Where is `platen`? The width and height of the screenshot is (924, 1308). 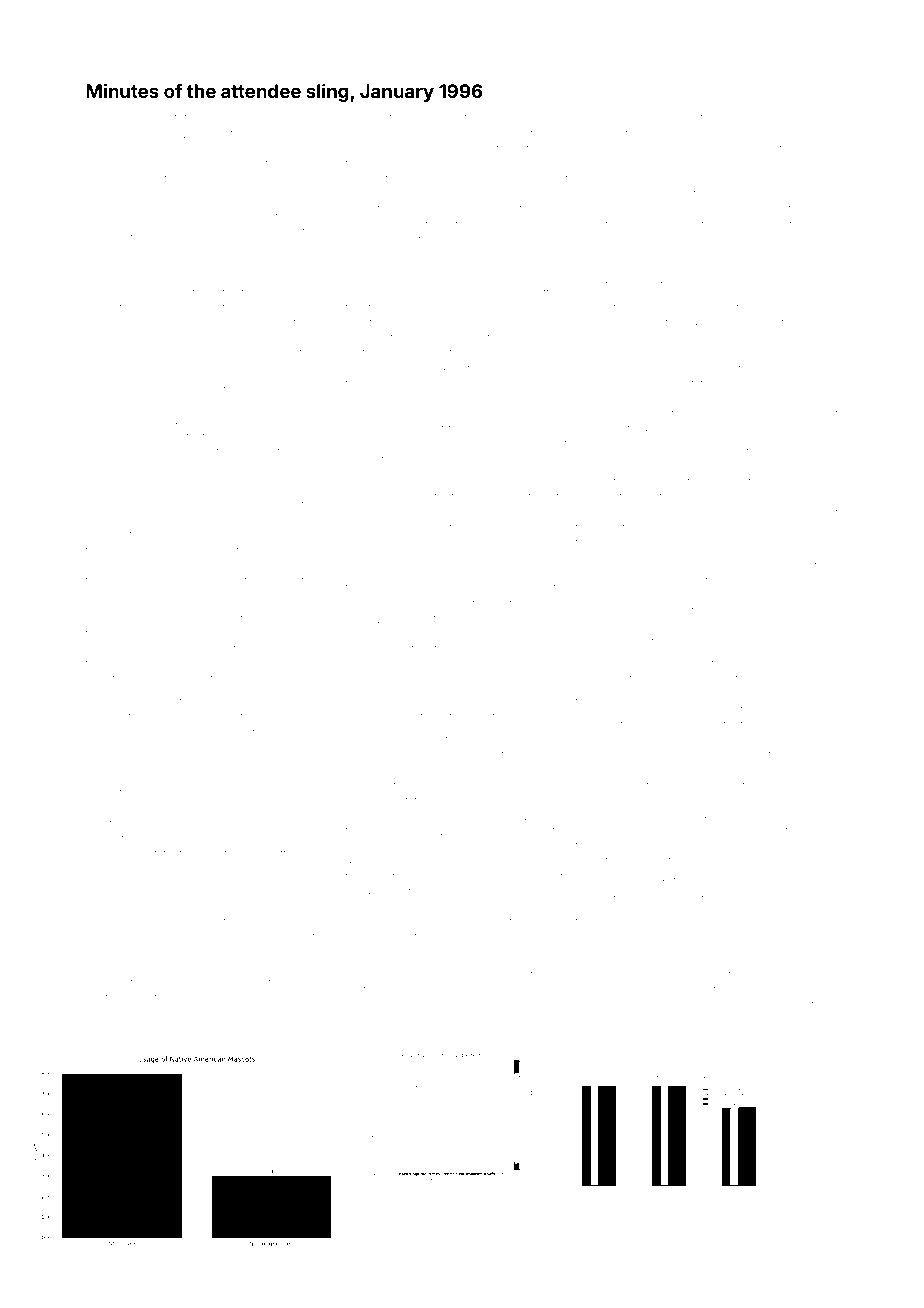
platen is located at coordinates (818, 679).
